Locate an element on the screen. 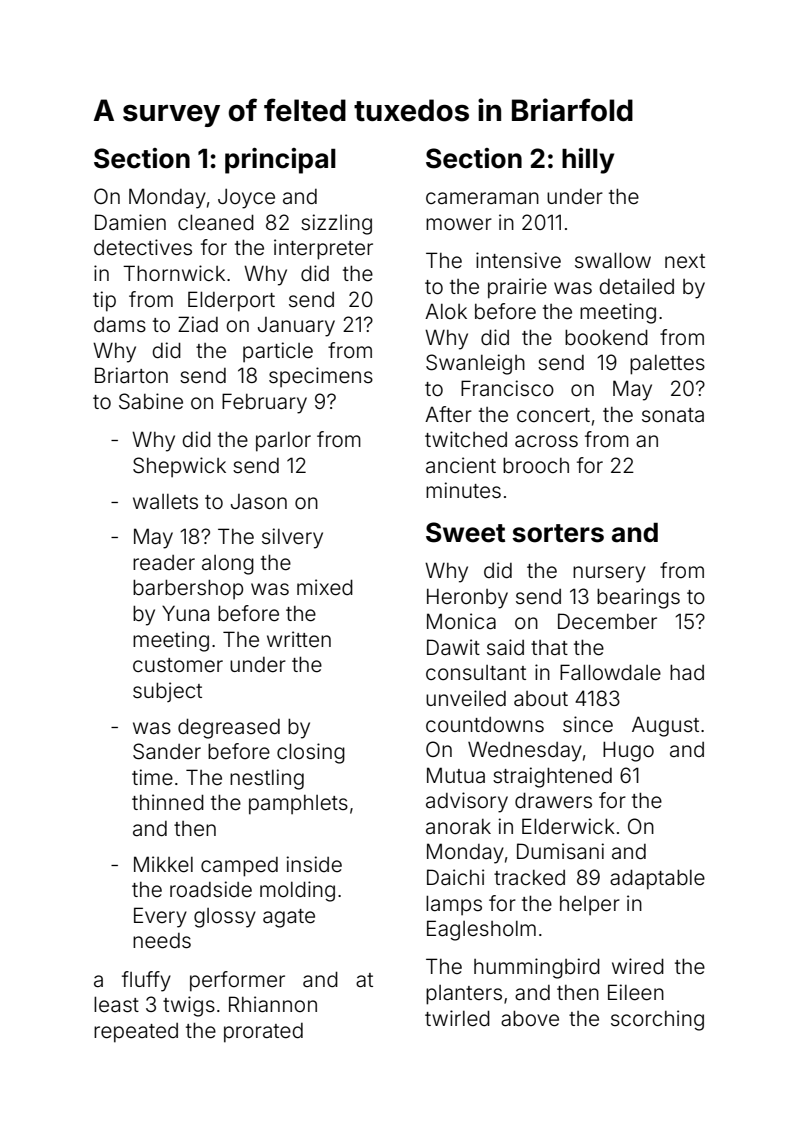  scorching is located at coordinates (657, 1020).
